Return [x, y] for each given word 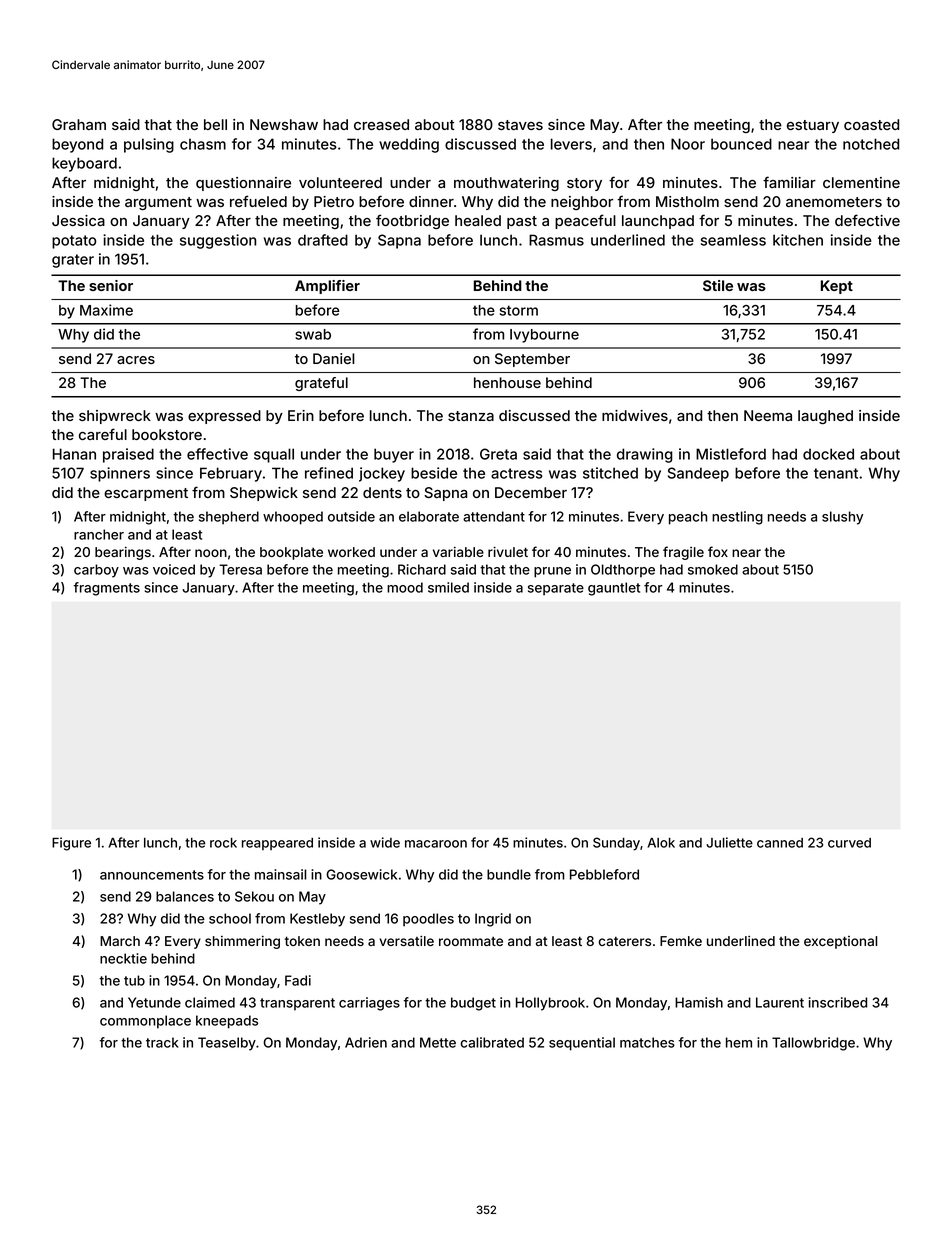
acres [136, 360]
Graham [79, 124]
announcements [152, 875]
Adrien [366, 1042]
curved [849, 843]
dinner [431, 201]
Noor [688, 144]
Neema [768, 415]
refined [329, 473]
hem [739, 1042]
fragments [107, 589]
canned [780, 843]
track [162, 1042]
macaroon [436, 844]
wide [385, 842]
